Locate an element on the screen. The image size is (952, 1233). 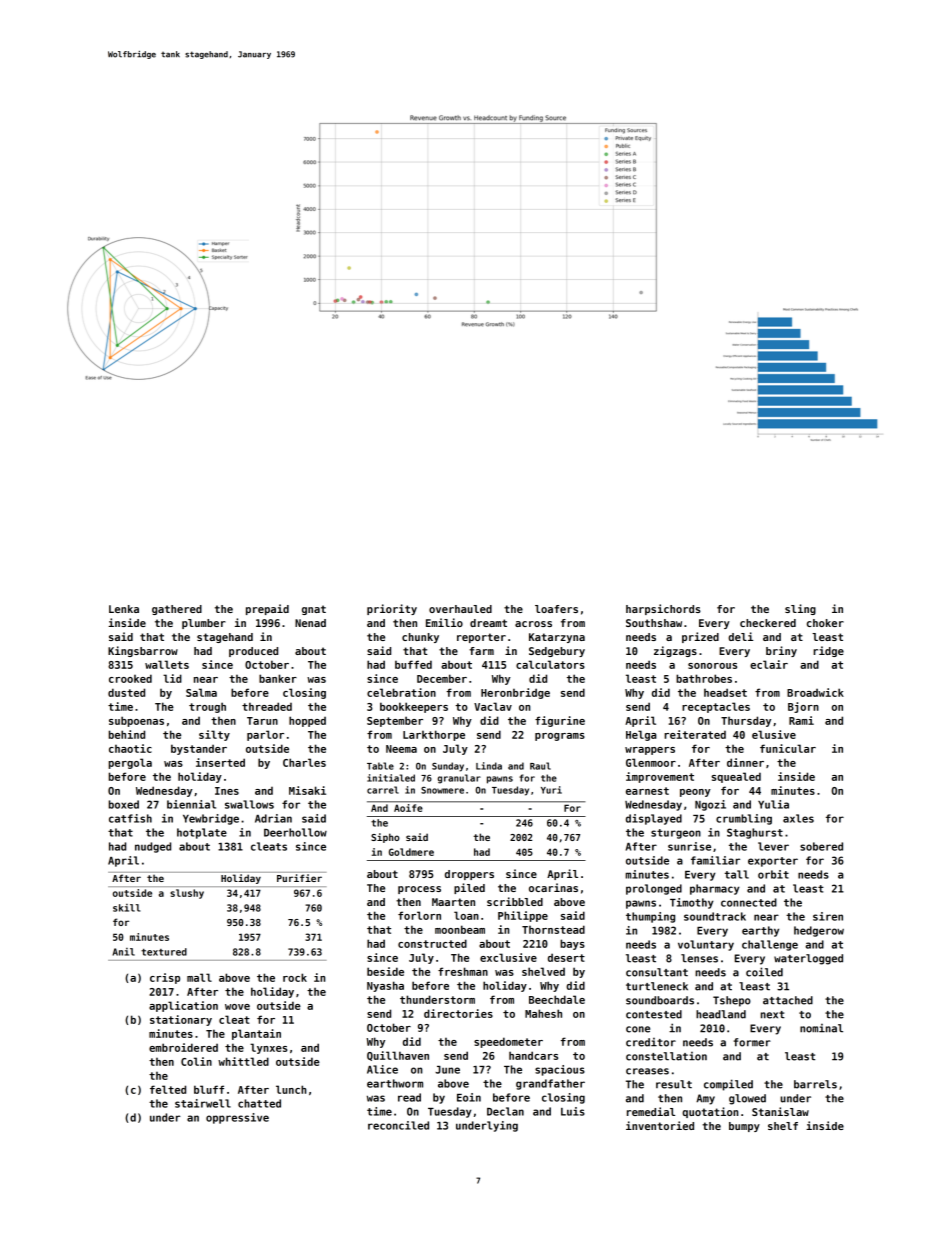
grandfather is located at coordinates (550, 1084).
